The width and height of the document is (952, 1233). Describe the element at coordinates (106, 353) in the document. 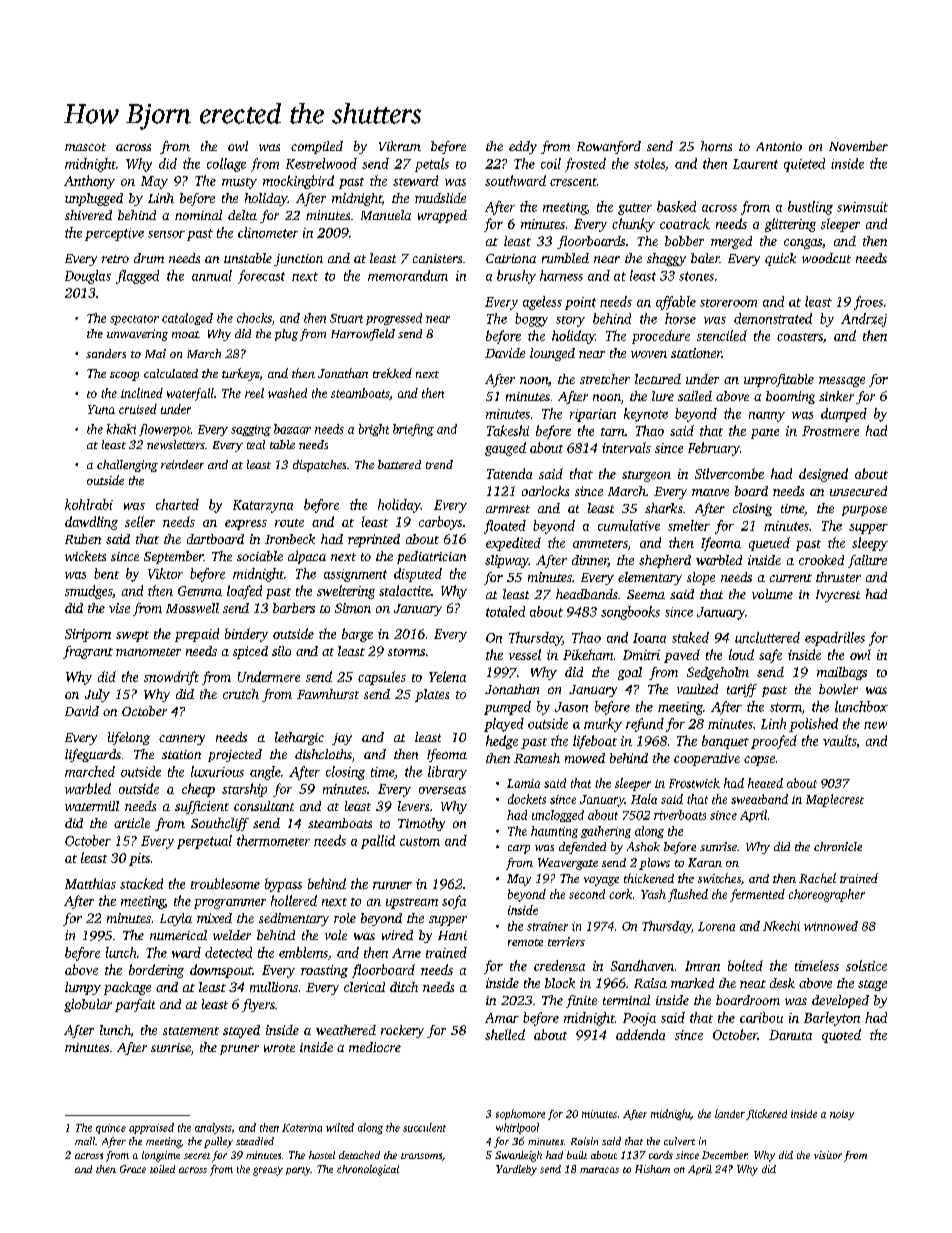

I see `sanders` at that location.
